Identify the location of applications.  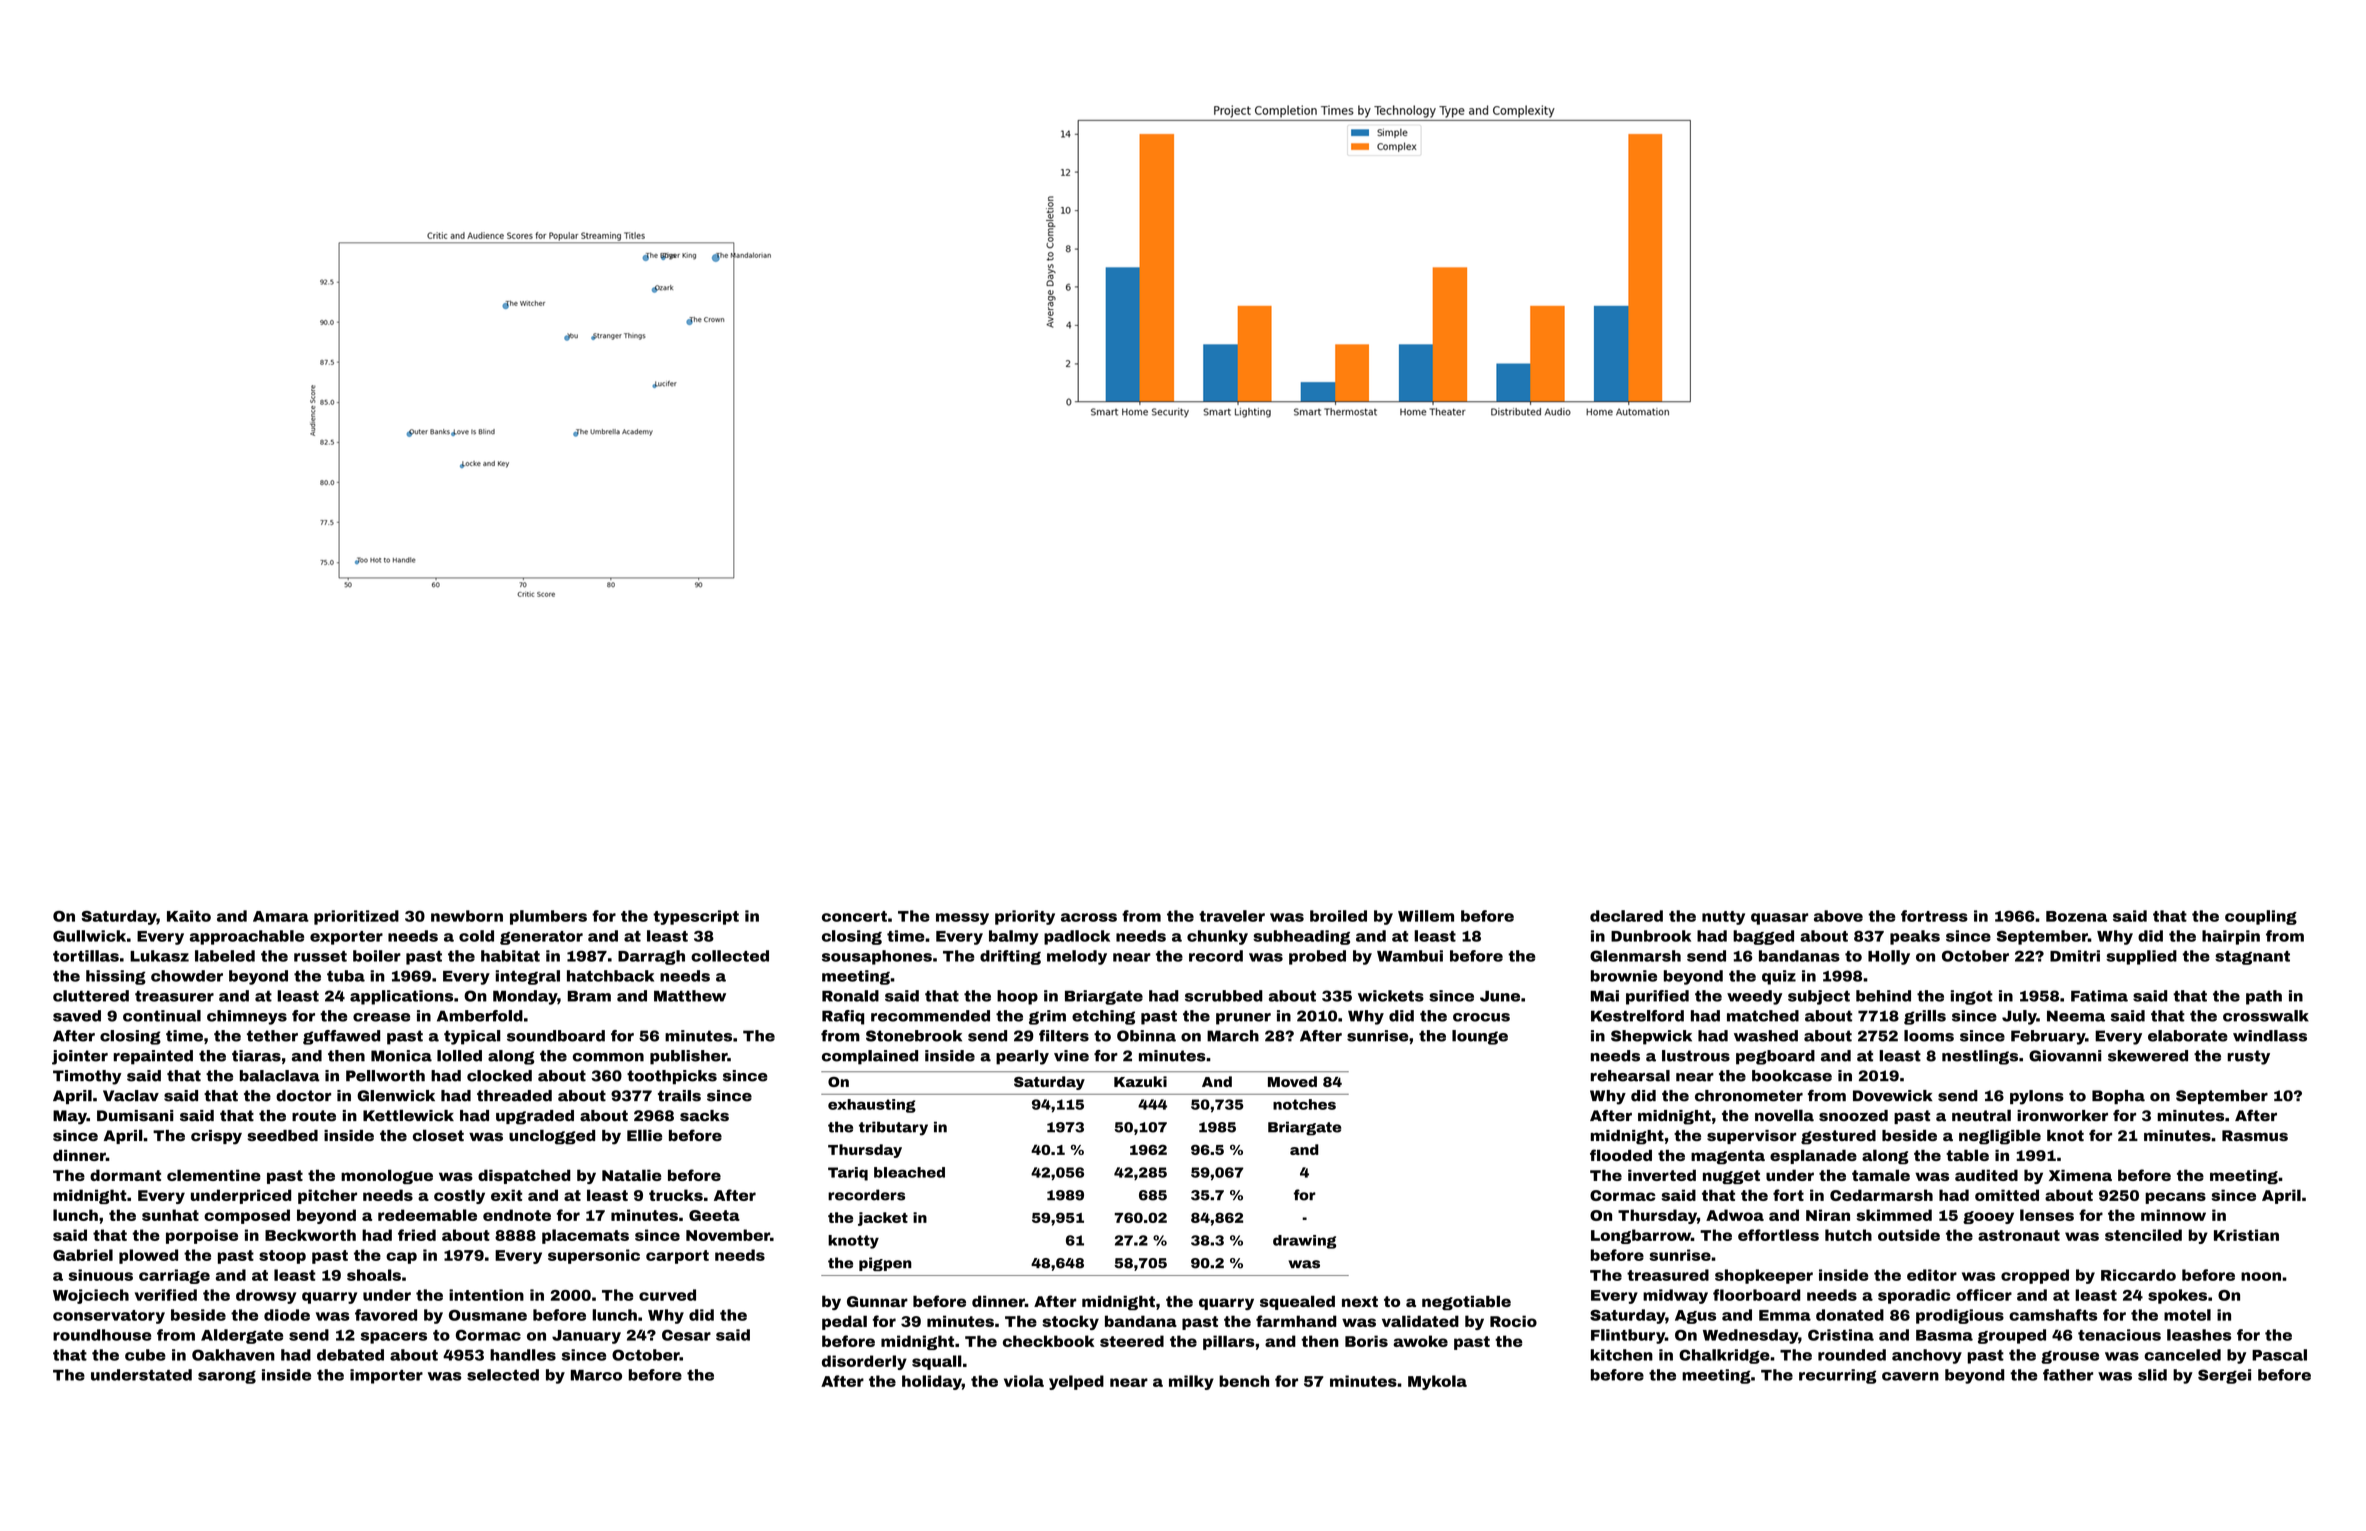
(401, 997).
